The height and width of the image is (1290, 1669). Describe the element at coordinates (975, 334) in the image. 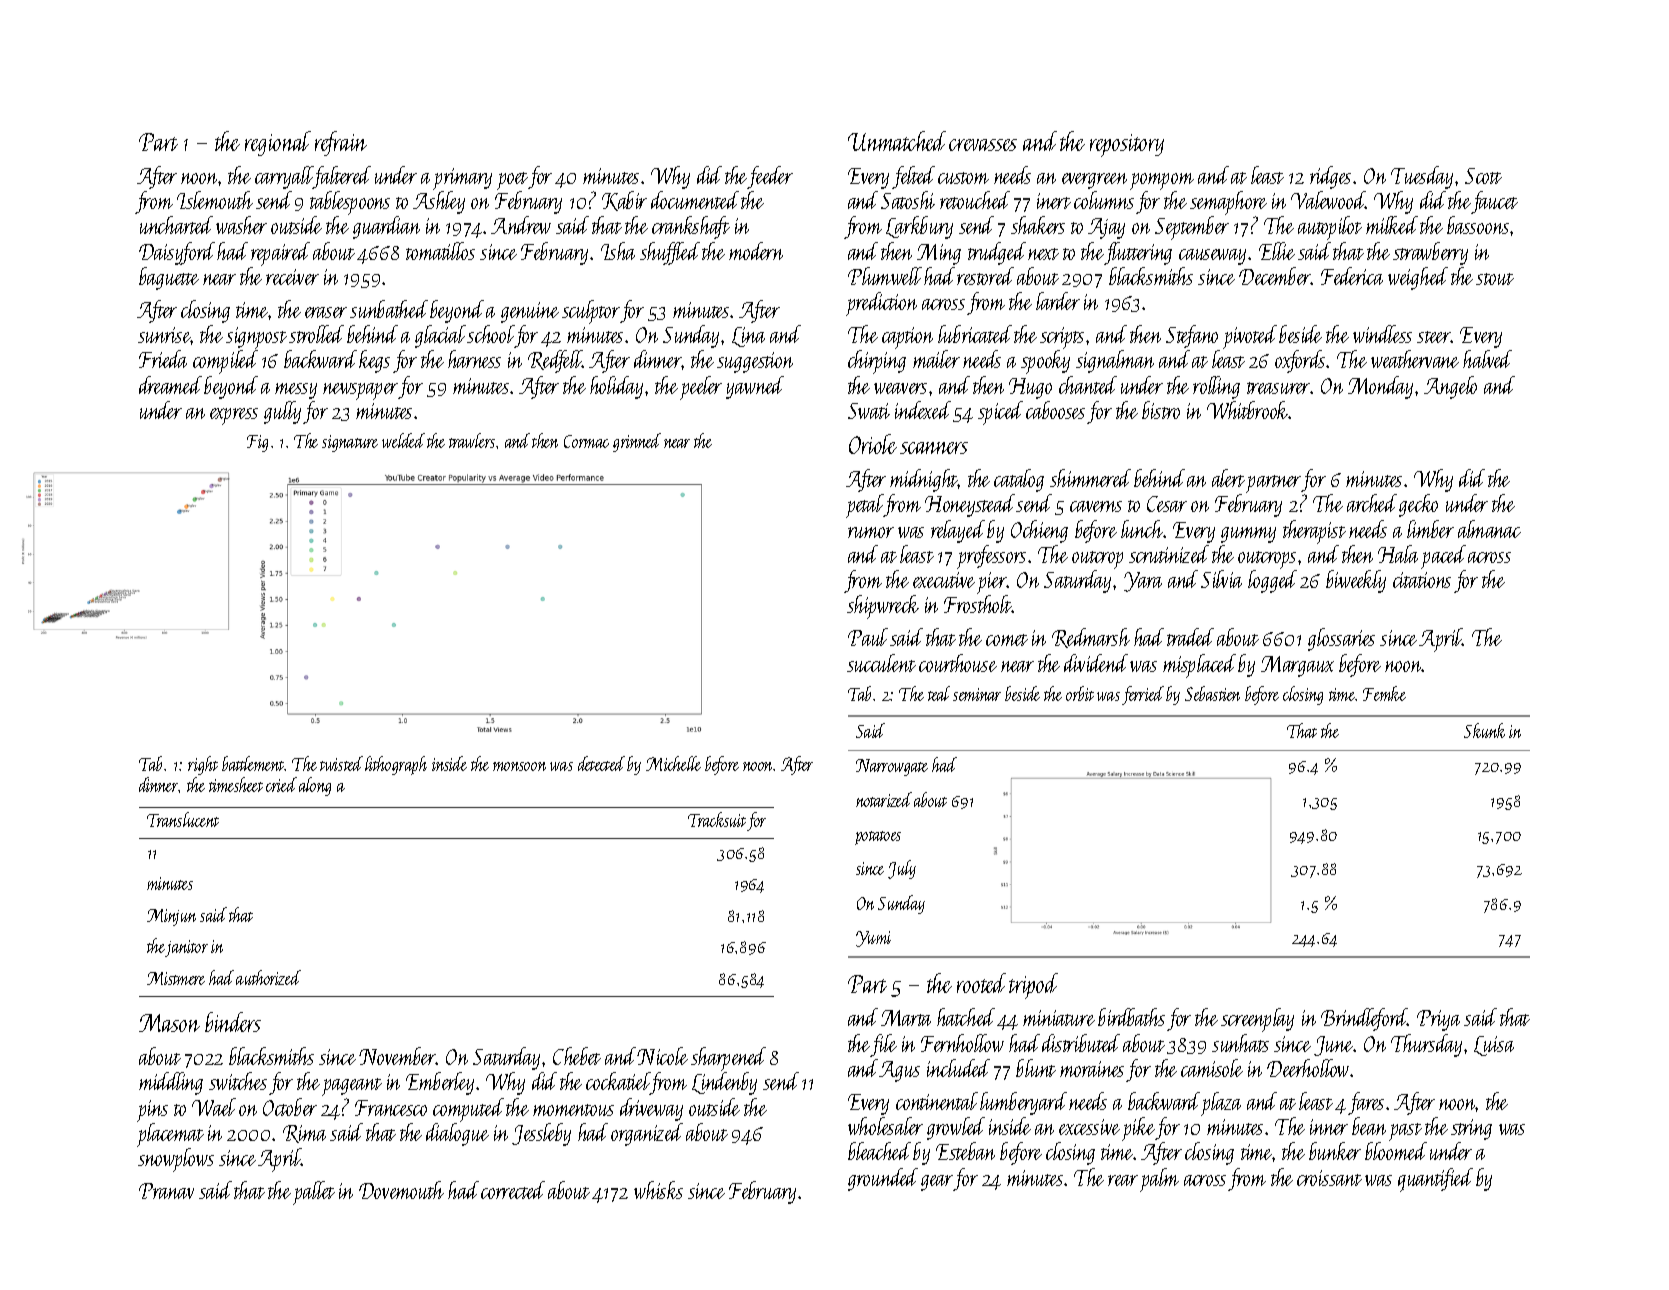

I see `lubricated` at that location.
